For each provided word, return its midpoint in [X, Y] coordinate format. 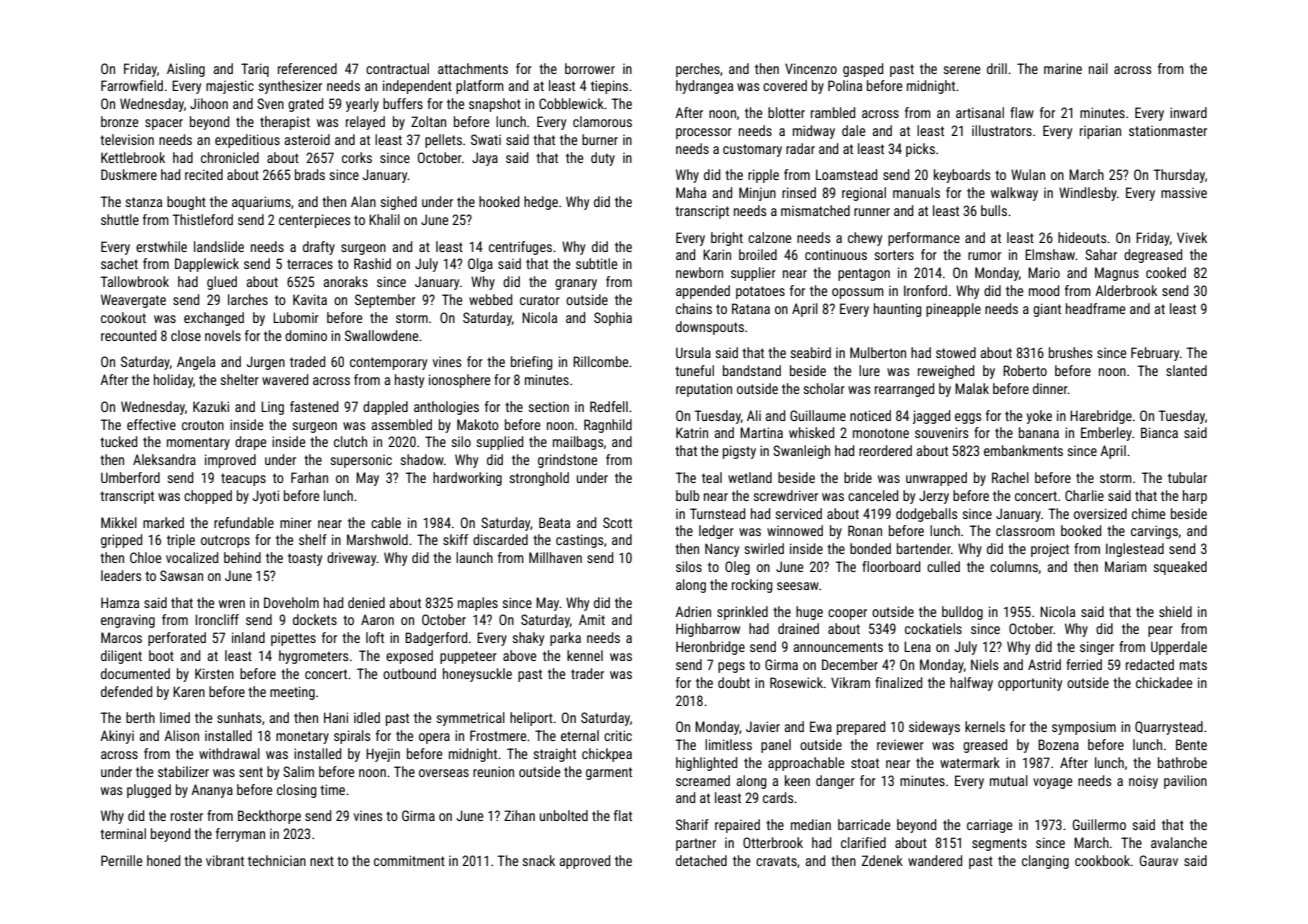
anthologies [446, 408]
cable [386, 522]
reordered [885, 450]
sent [251, 772]
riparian [1100, 132]
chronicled [230, 157]
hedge [541, 203]
